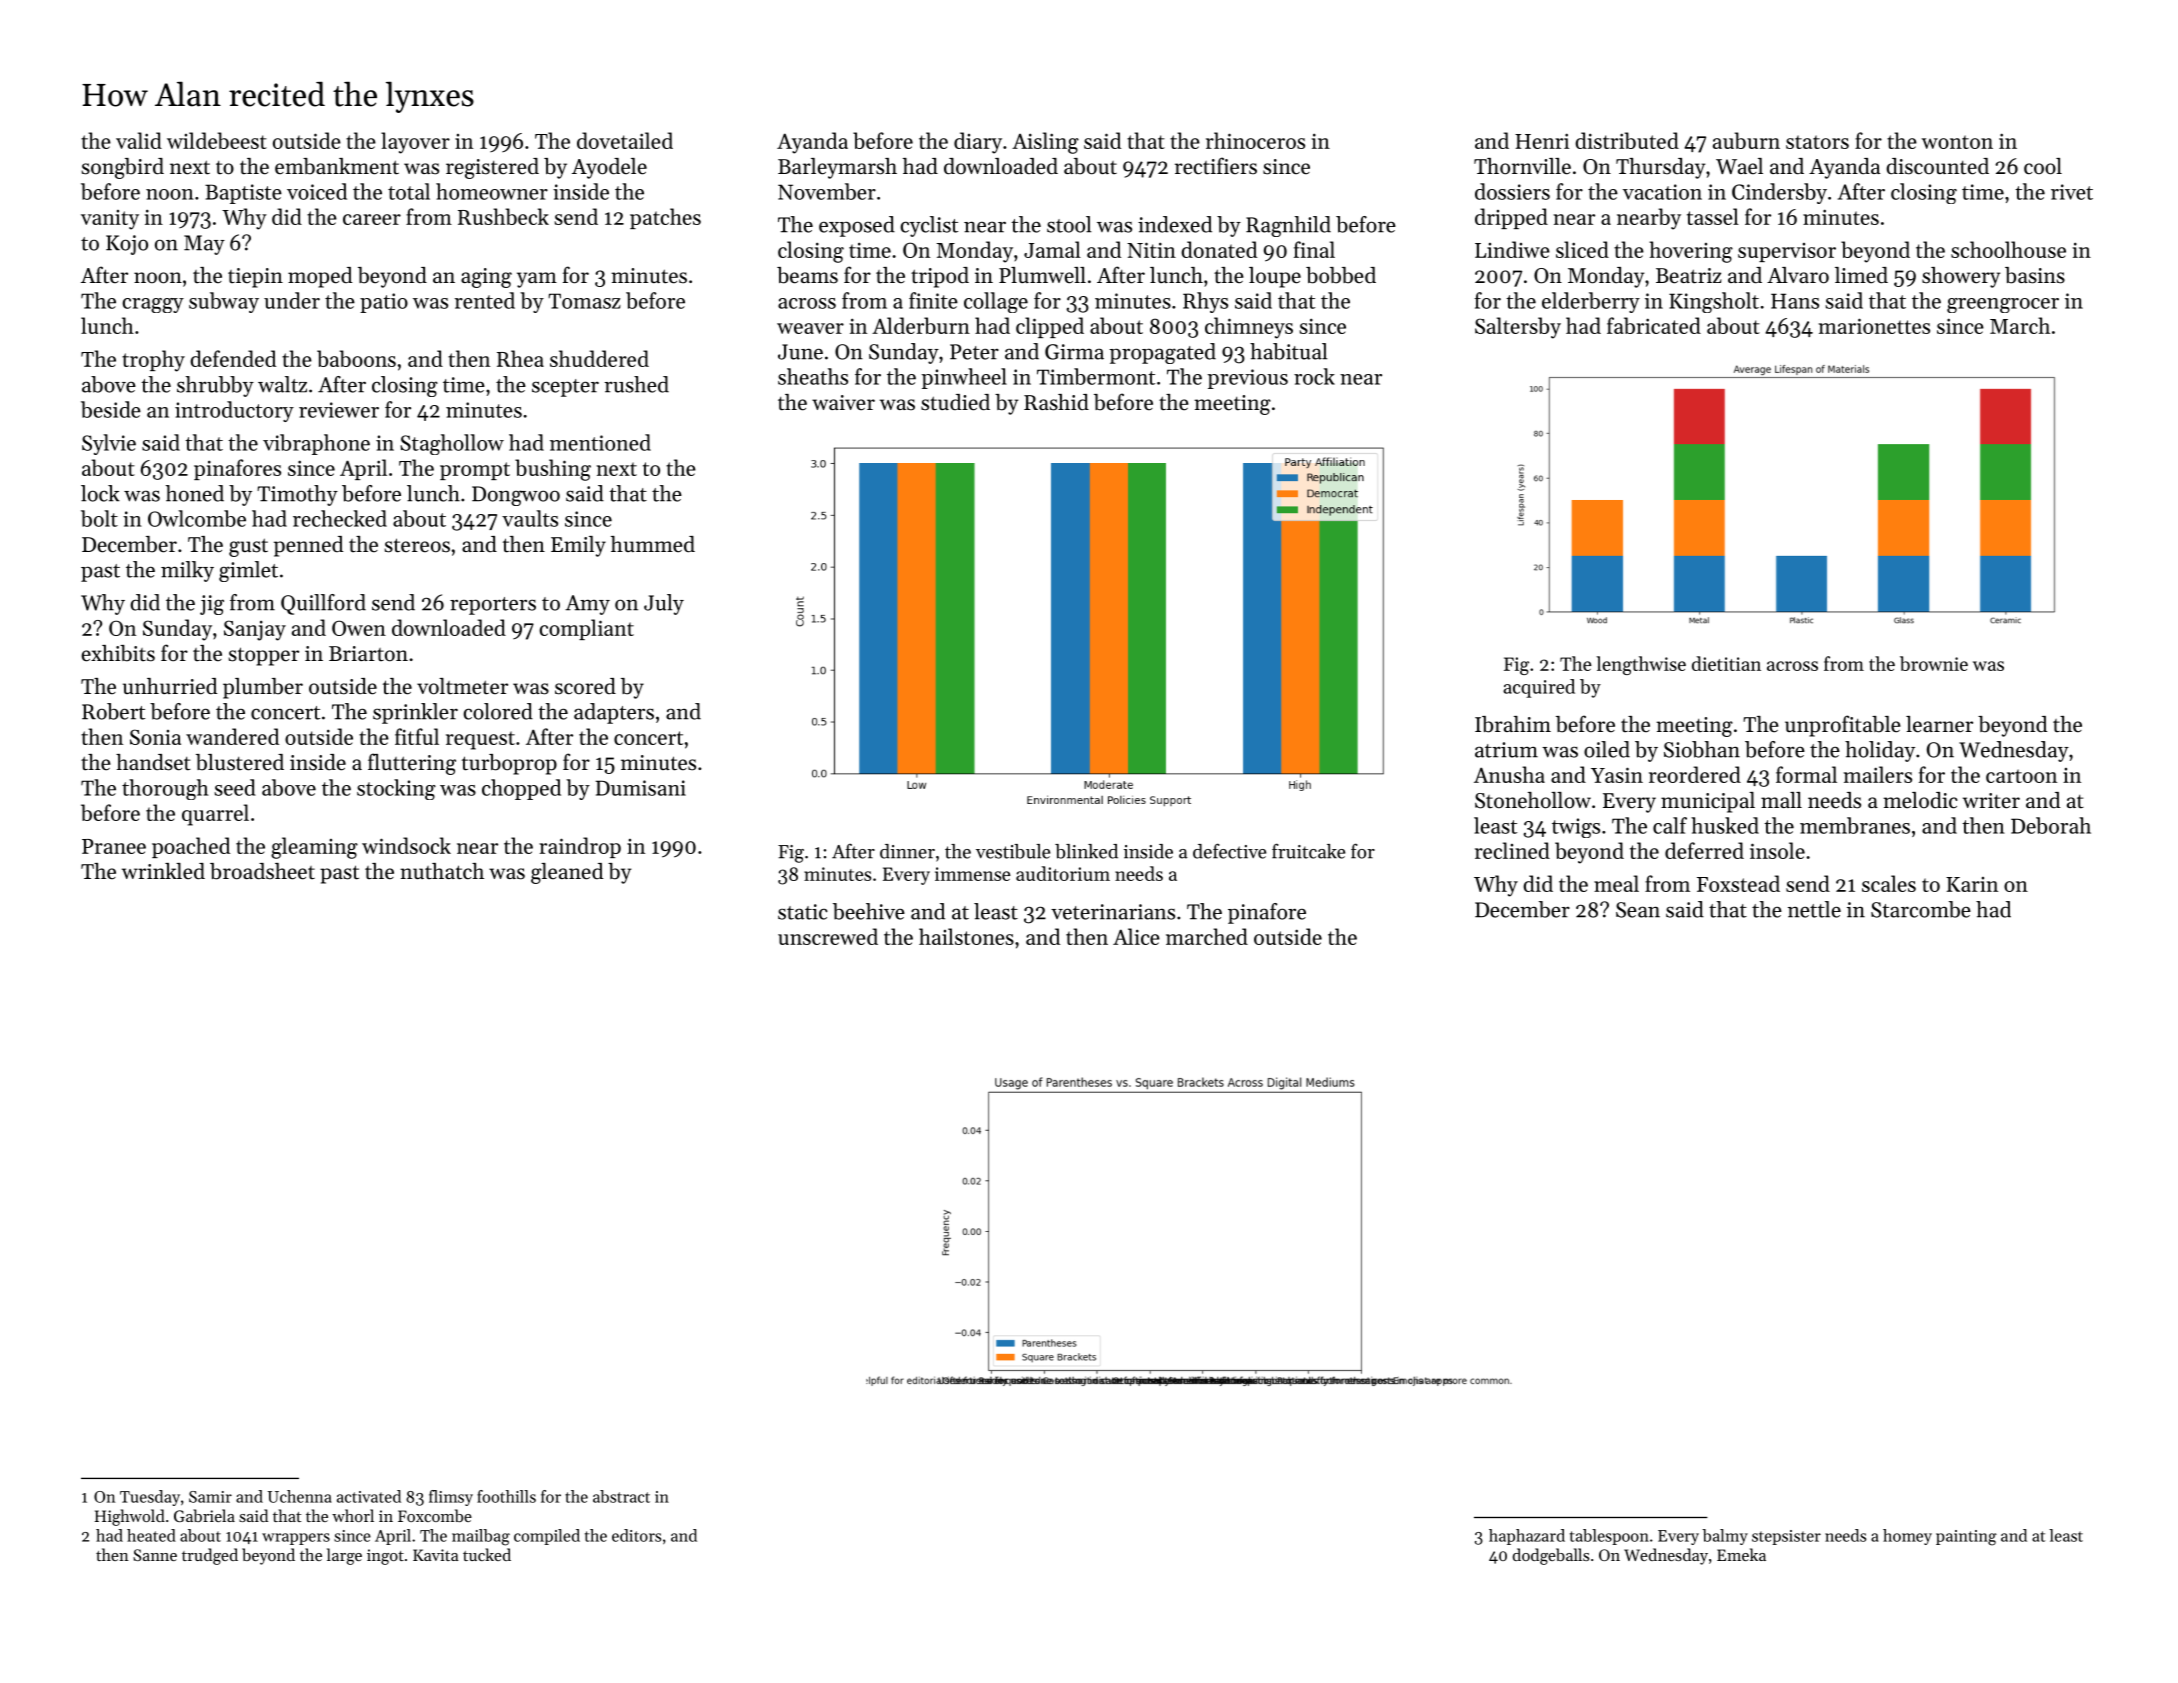 This document has height=1683, width=2178. Describe the element at coordinates (2003, 305) in the document. I see `greengrocer` at that location.
